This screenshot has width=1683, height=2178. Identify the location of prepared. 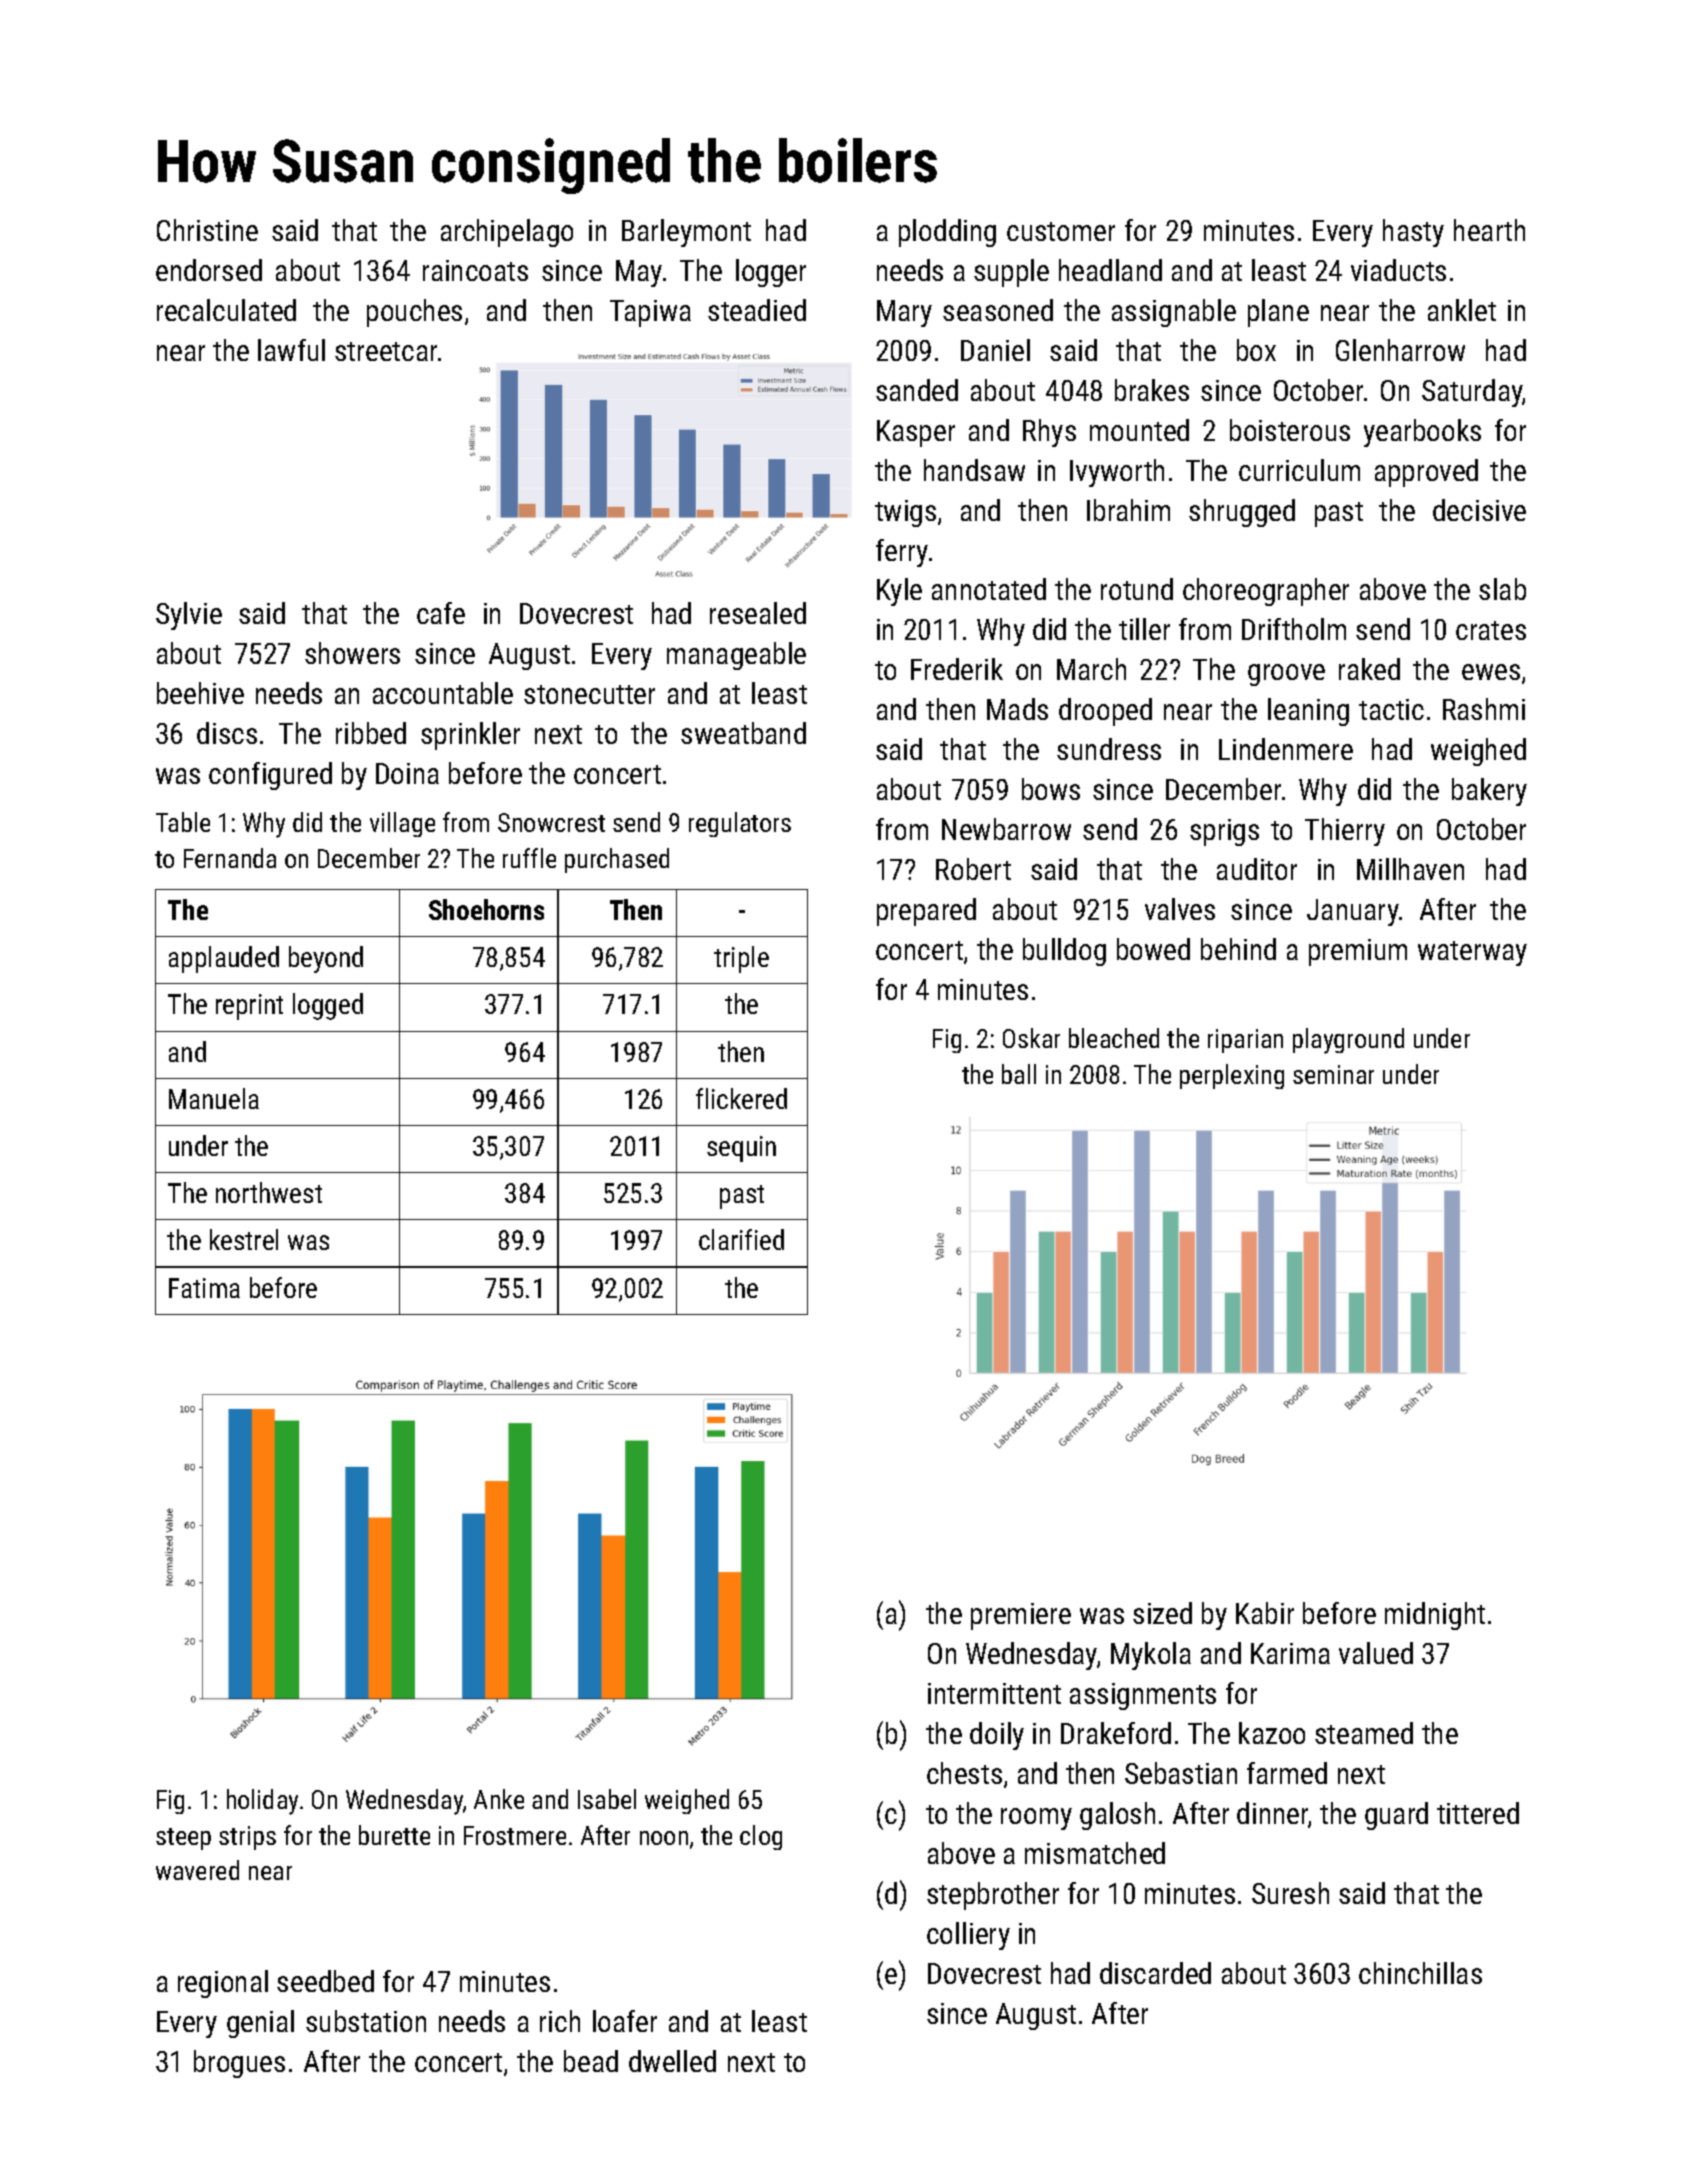
(926, 912).
